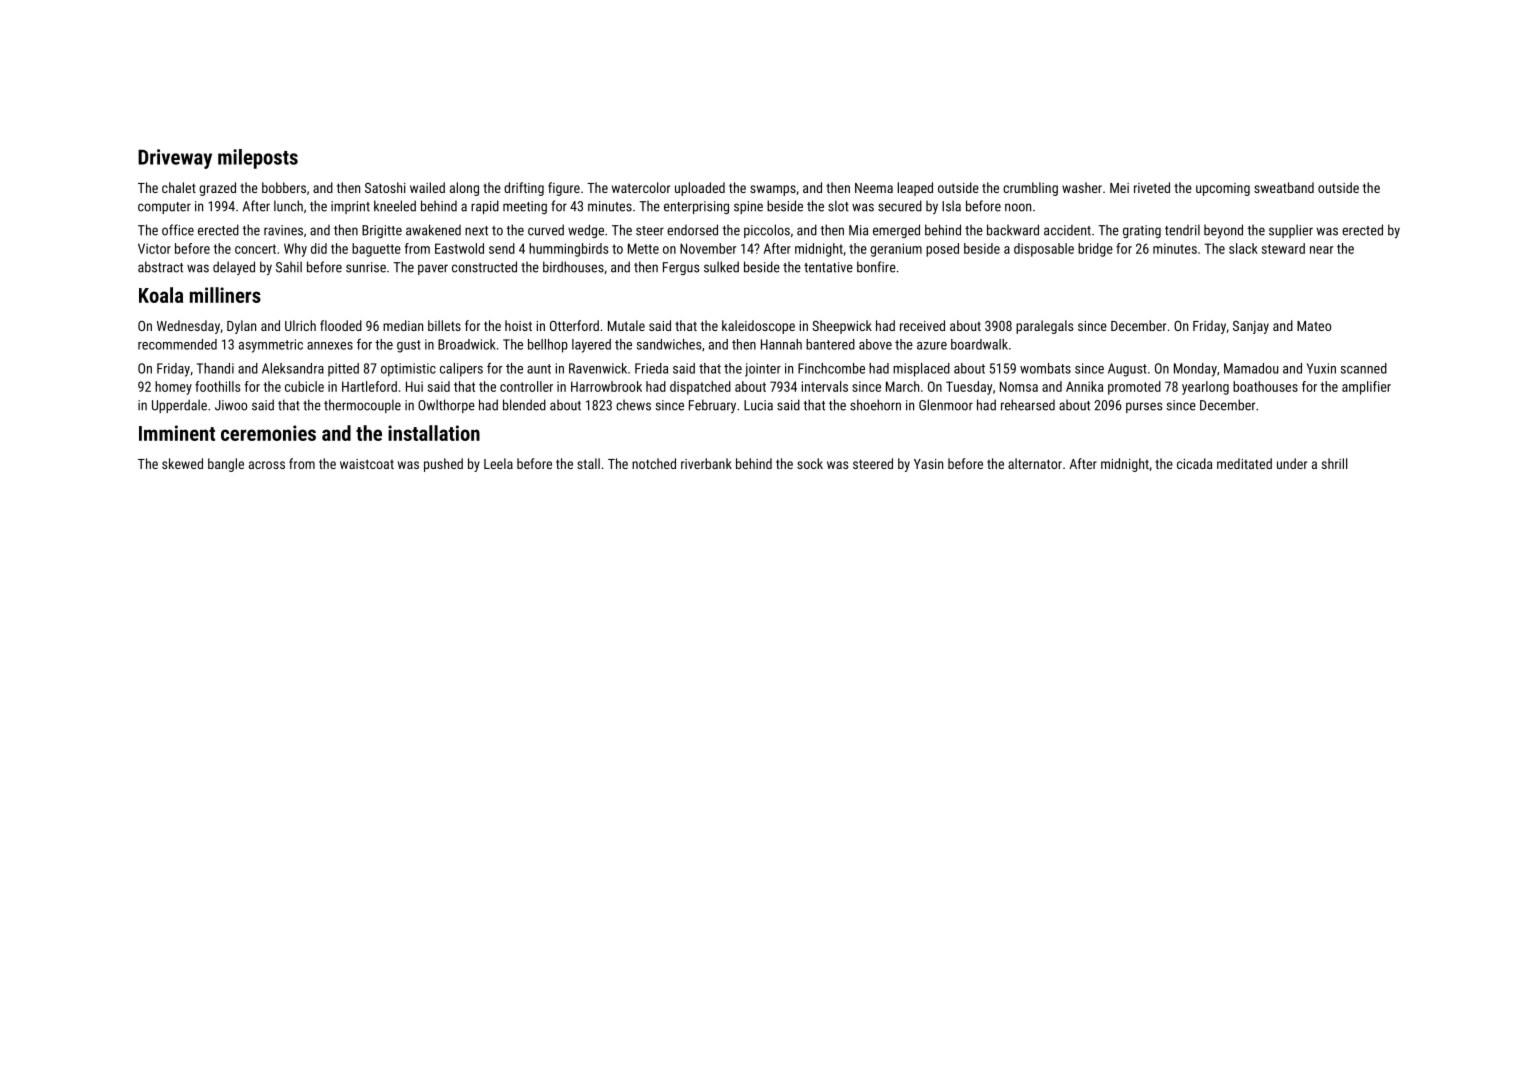  What do you see at coordinates (810, 463) in the page?
I see `sock` at bounding box center [810, 463].
